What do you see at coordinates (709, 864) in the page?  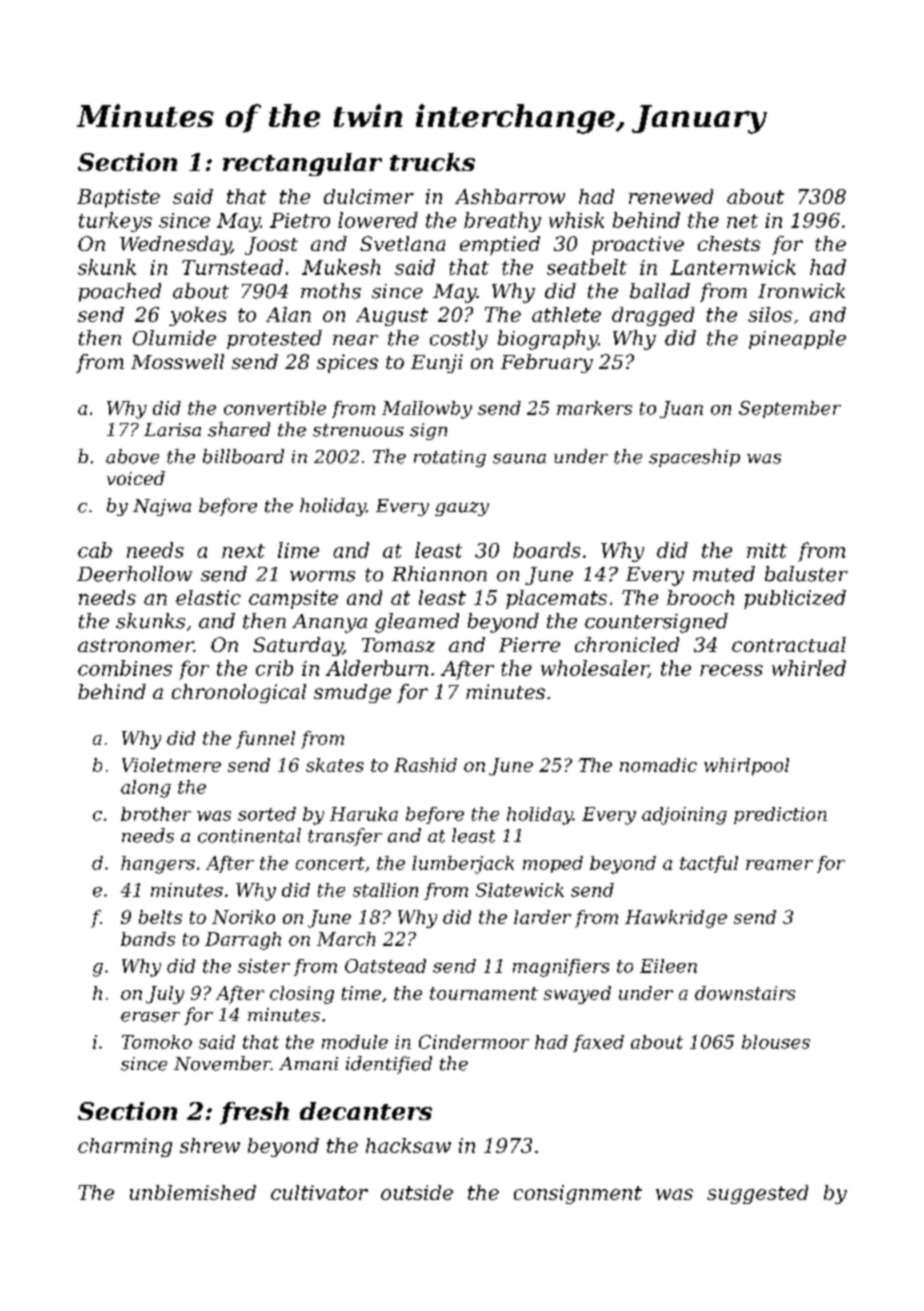 I see `tactful` at bounding box center [709, 864].
